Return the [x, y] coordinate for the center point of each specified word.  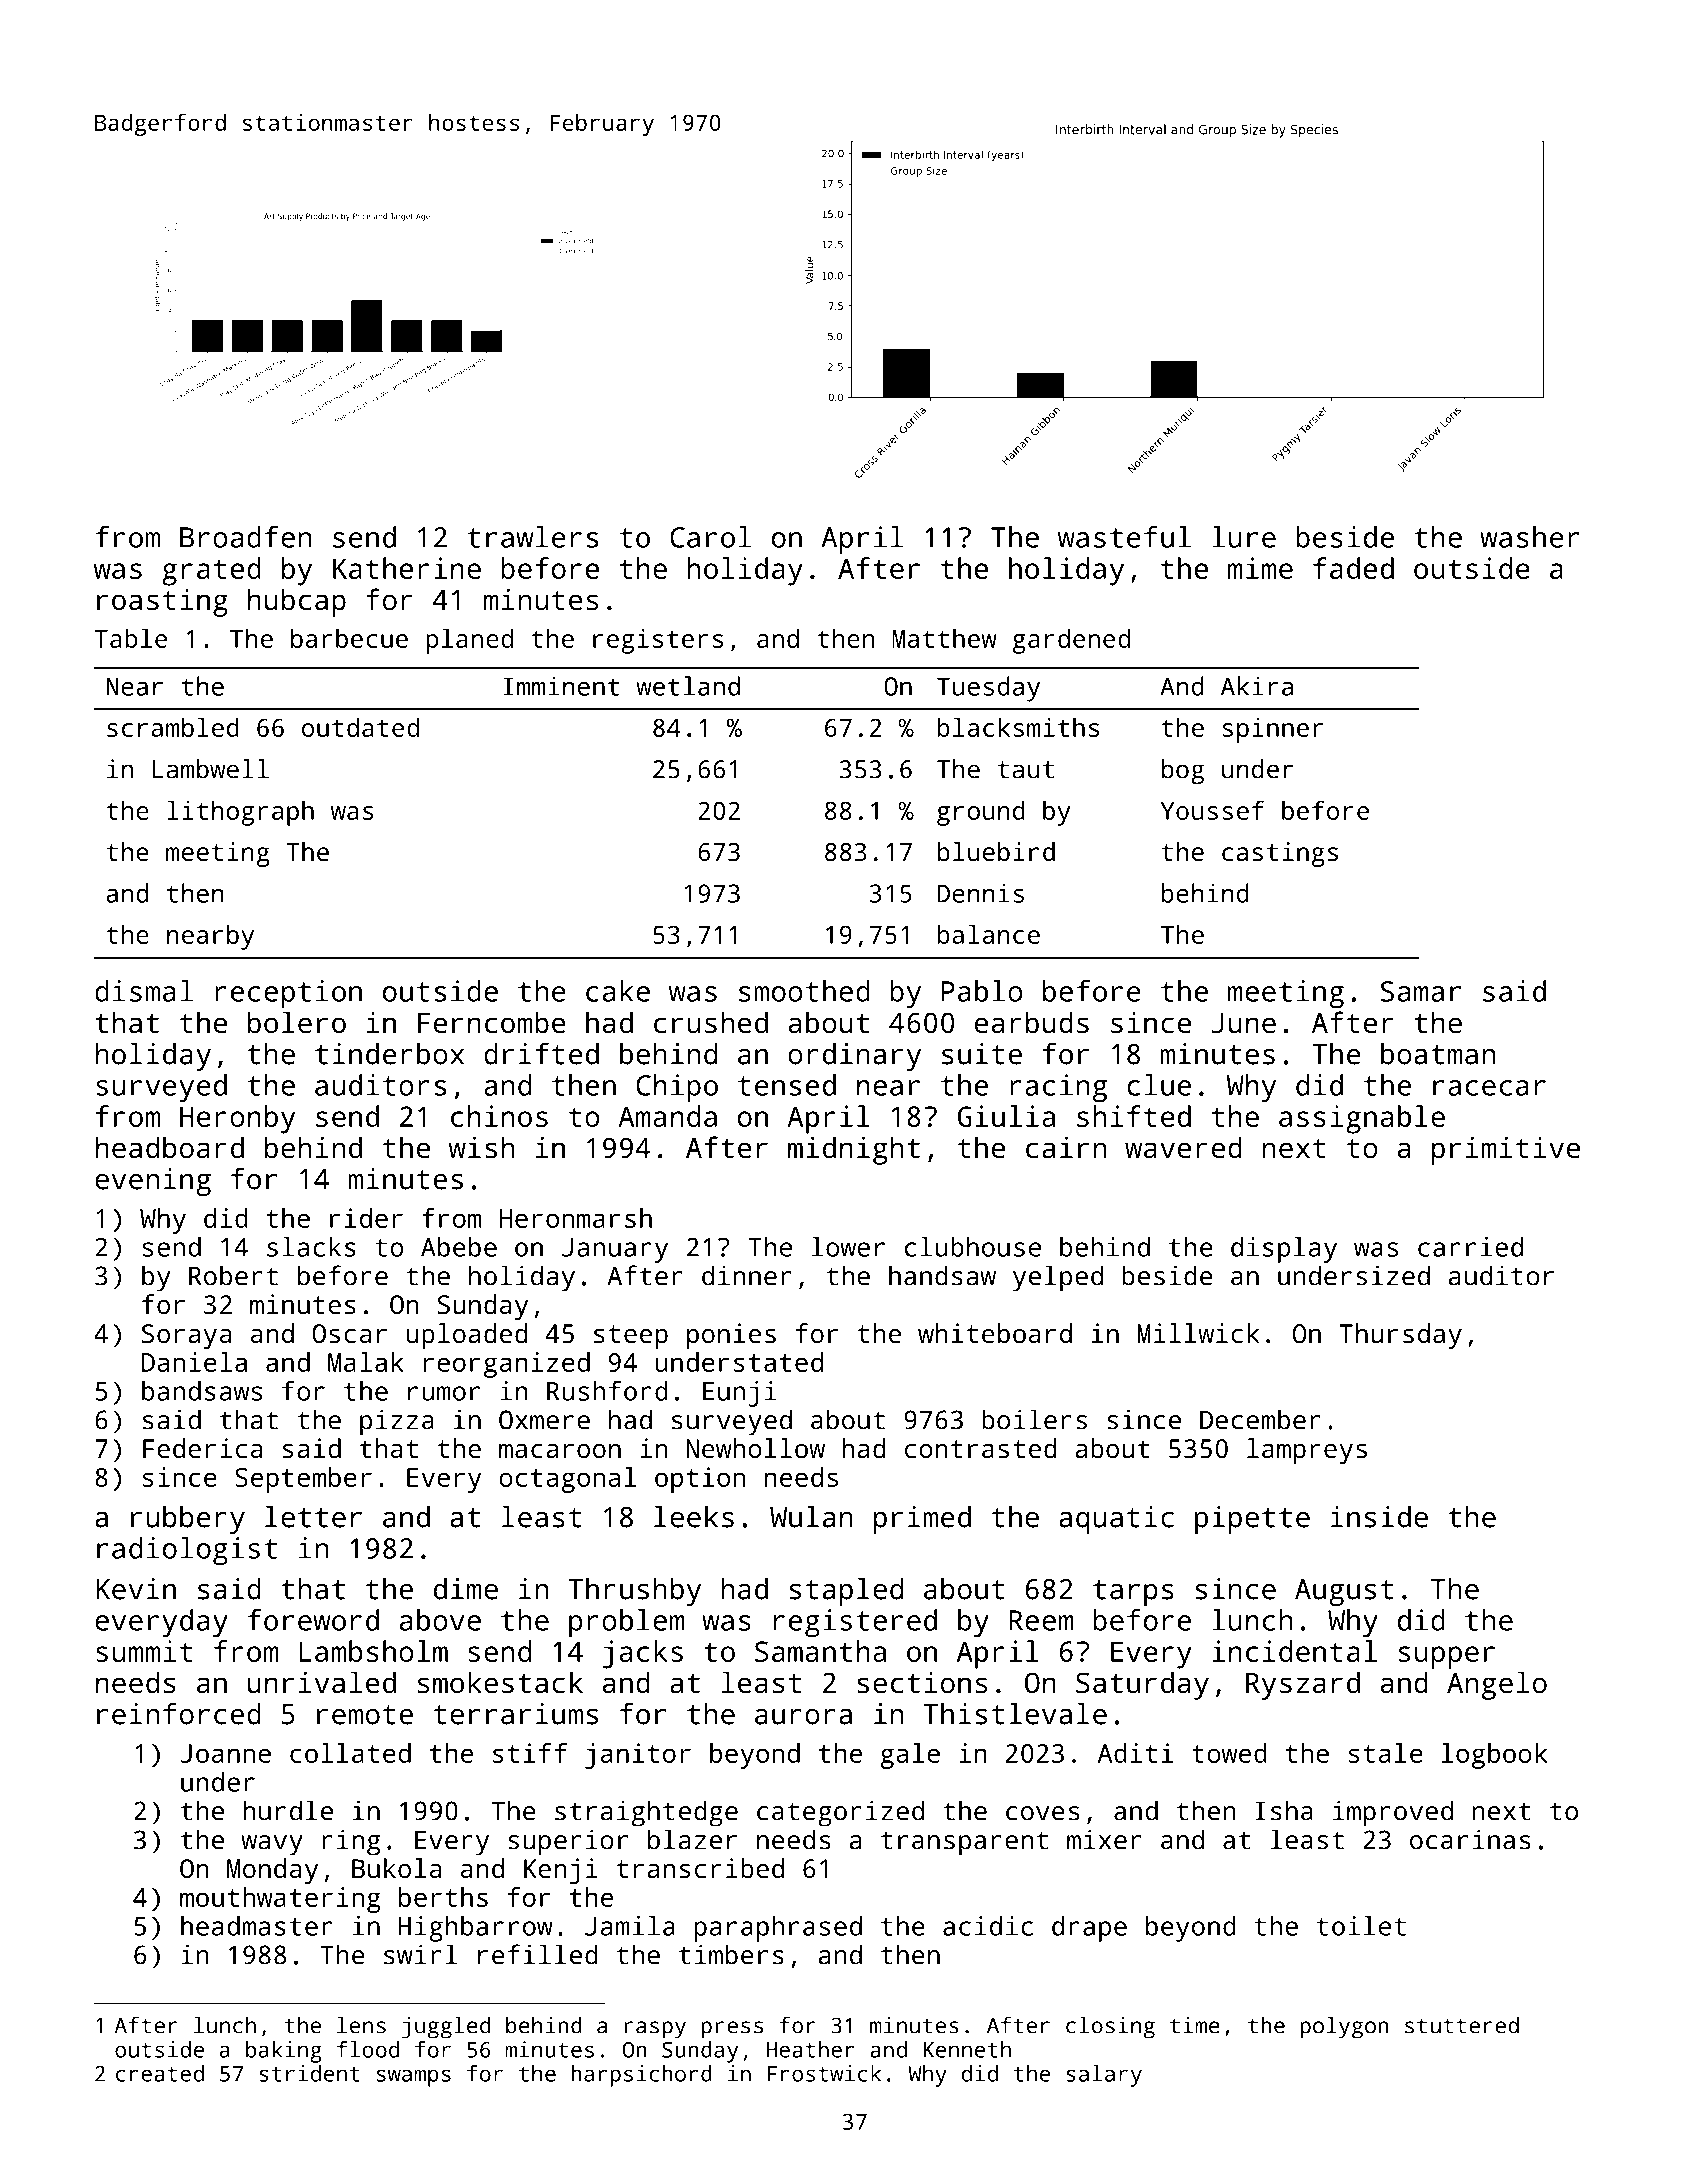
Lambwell [211, 769]
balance [989, 934]
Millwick [1198, 1333]
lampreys [1307, 1451]
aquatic [1116, 1520]
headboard [170, 1147]
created [160, 2073]
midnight [854, 1150]
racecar [1489, 1088]
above [440, 1620]
